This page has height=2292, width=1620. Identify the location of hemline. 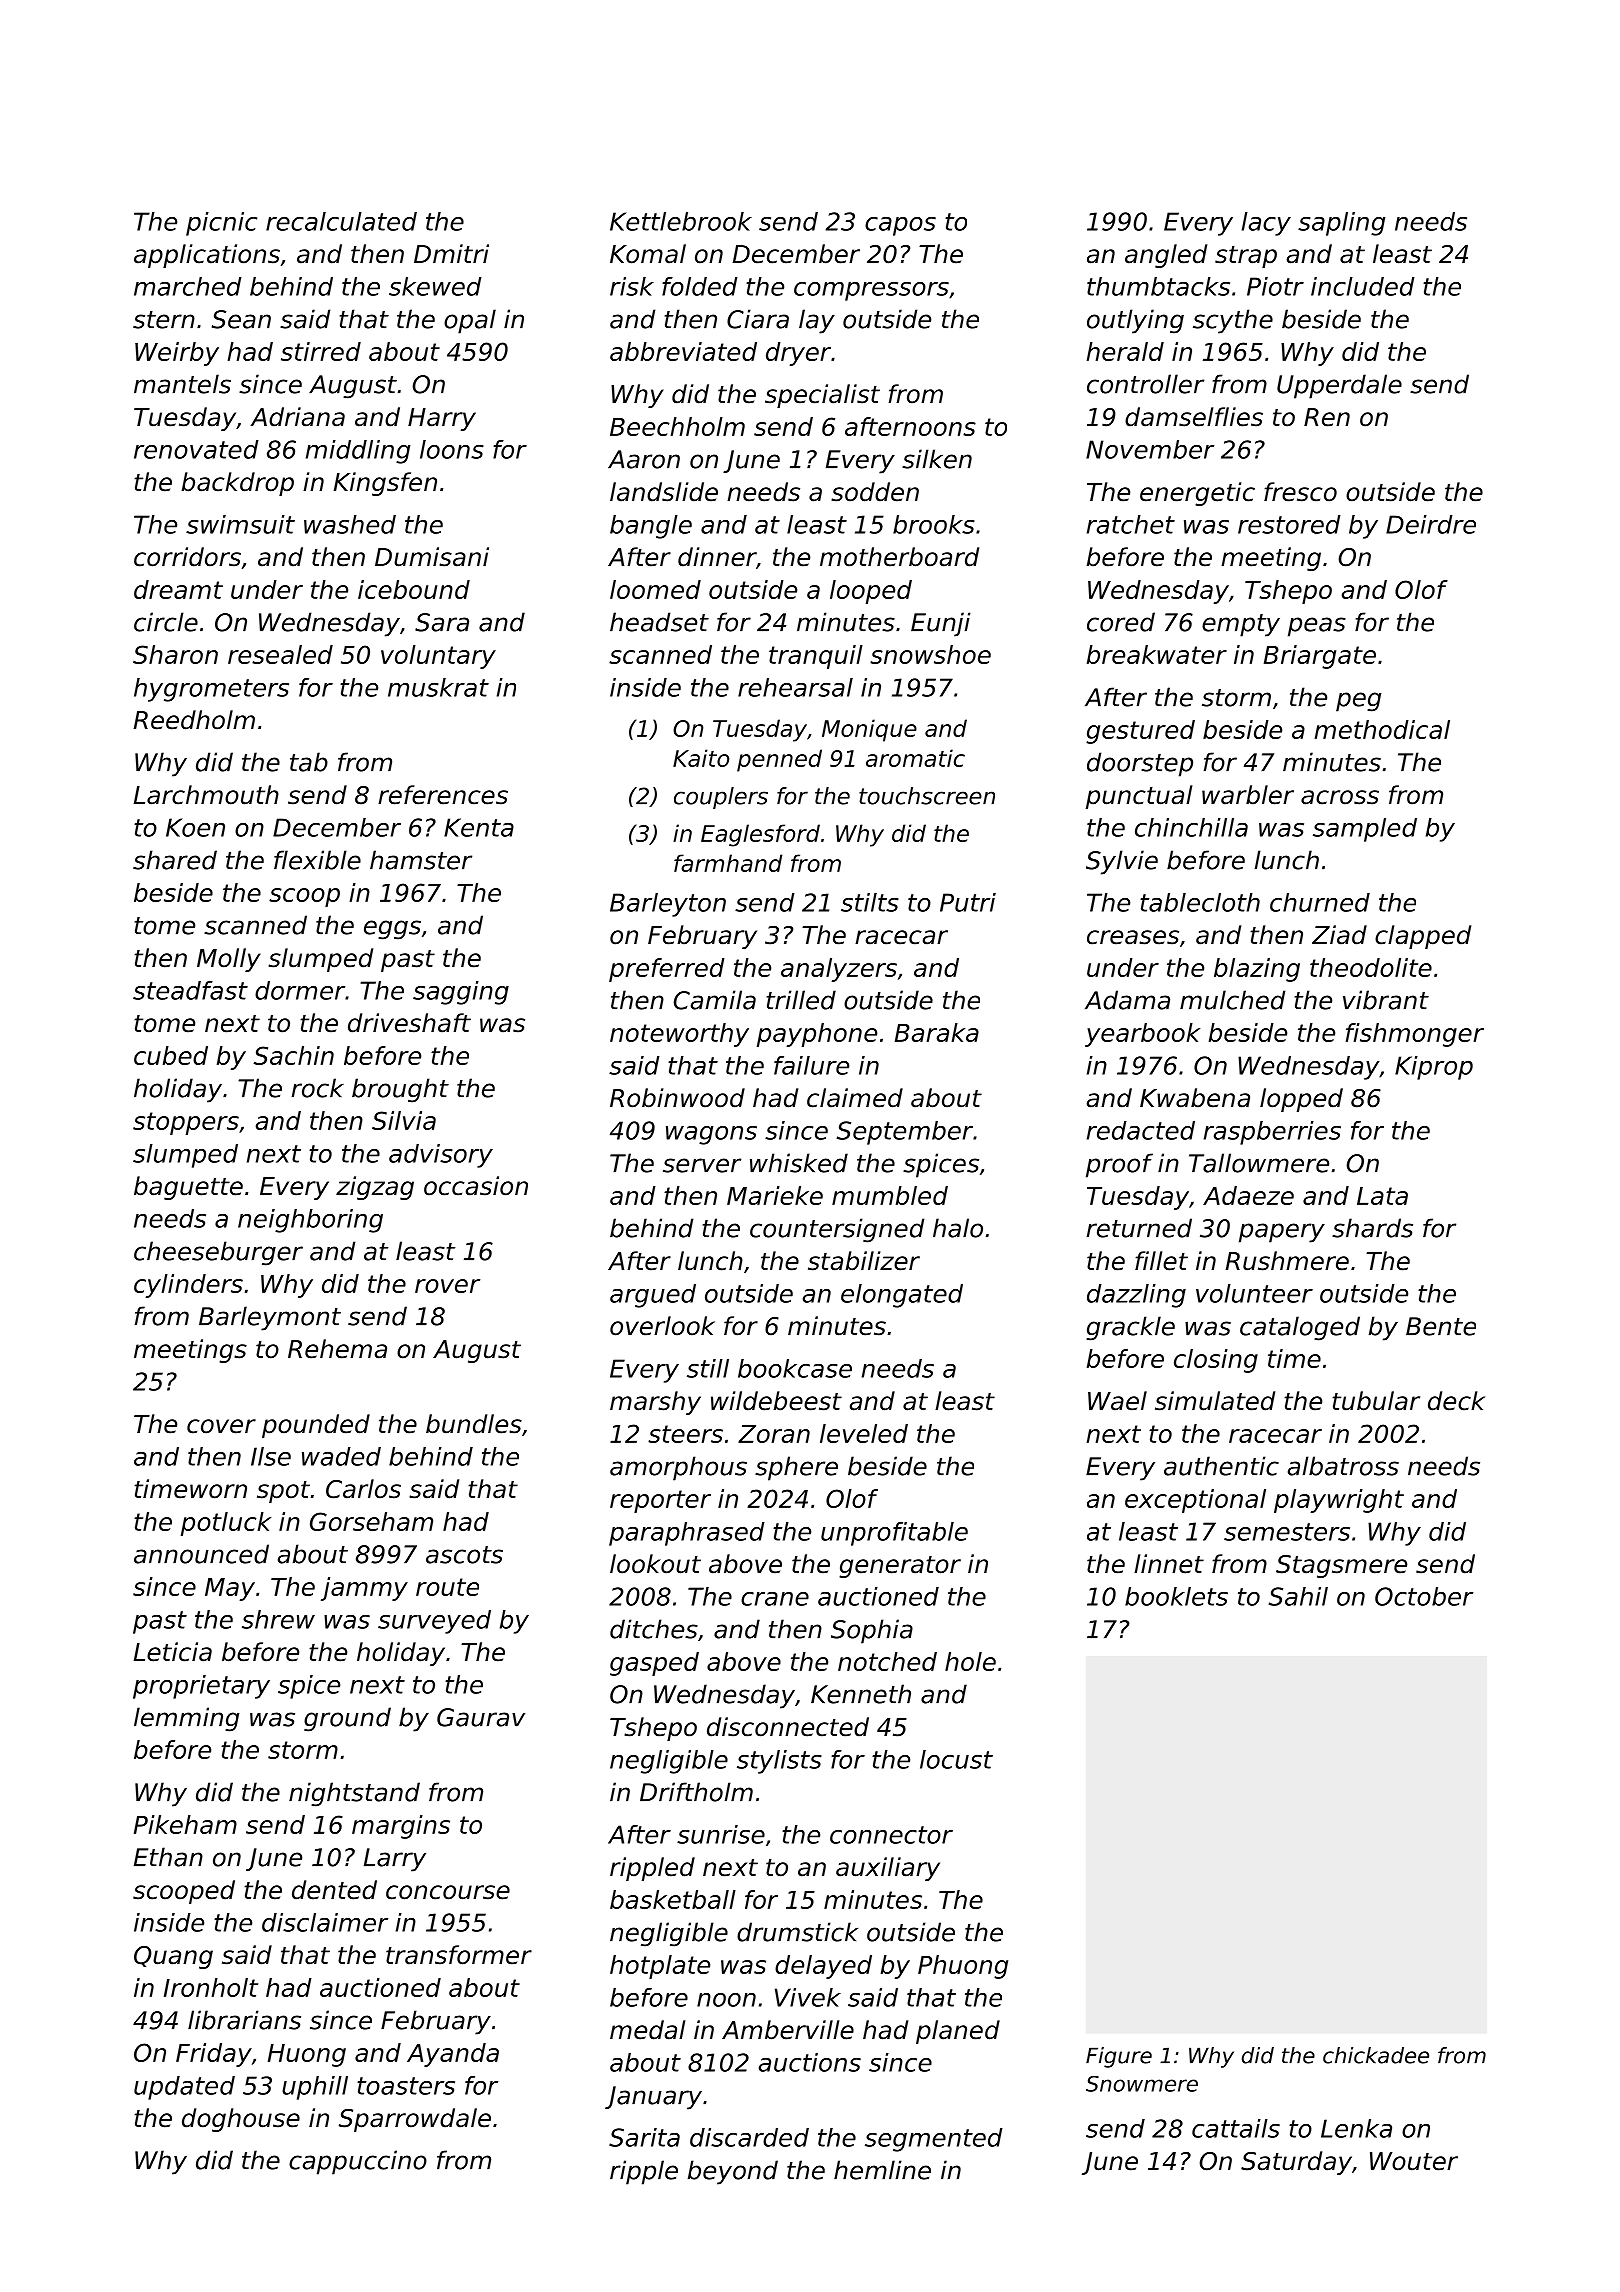
(882, 2170).
